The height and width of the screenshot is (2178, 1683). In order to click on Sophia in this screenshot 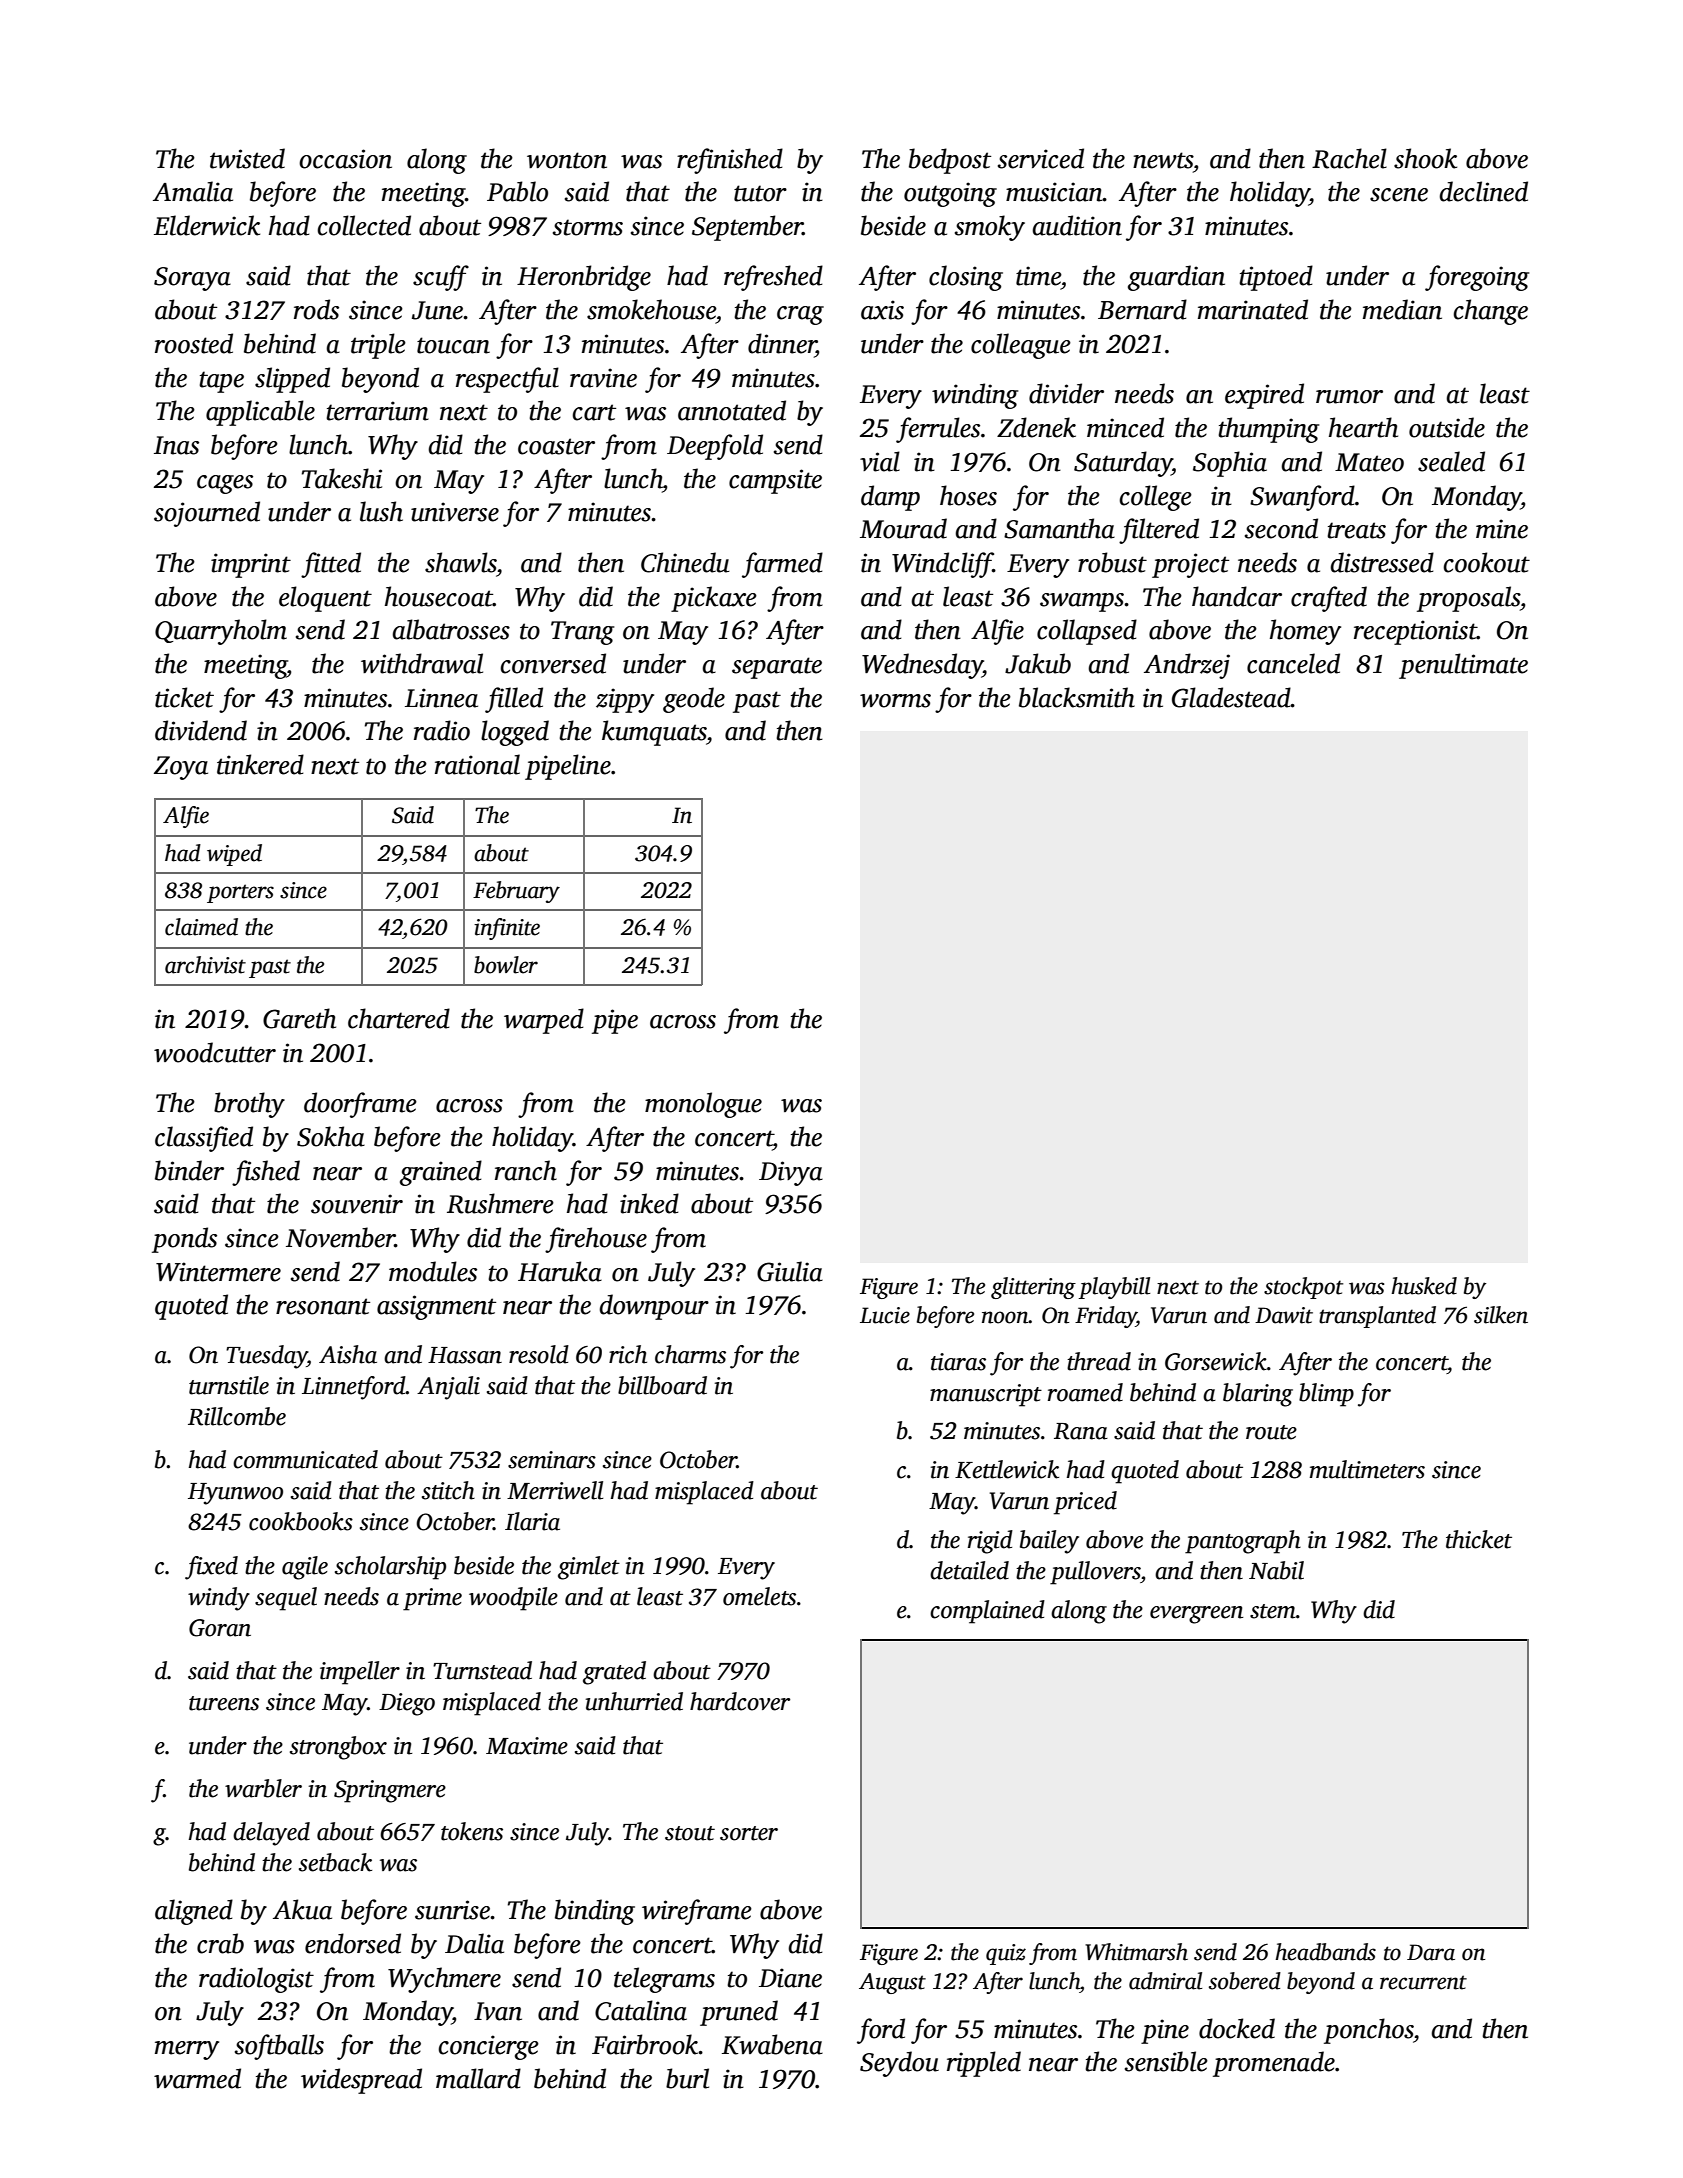, I will do `click(1230, 464)`.
